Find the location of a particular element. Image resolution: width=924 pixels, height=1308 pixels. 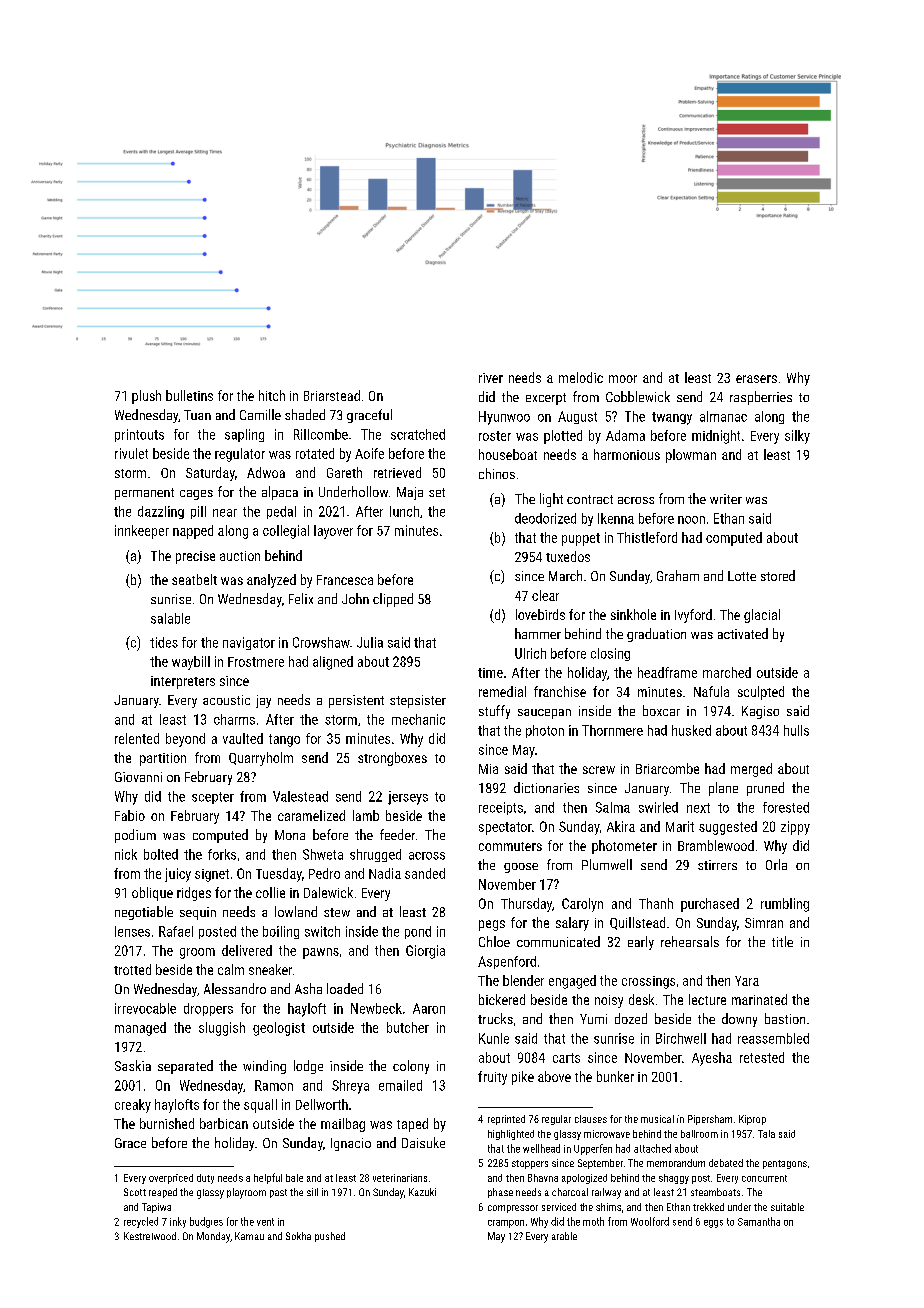

Mia is located at coordinates (488, 769).
